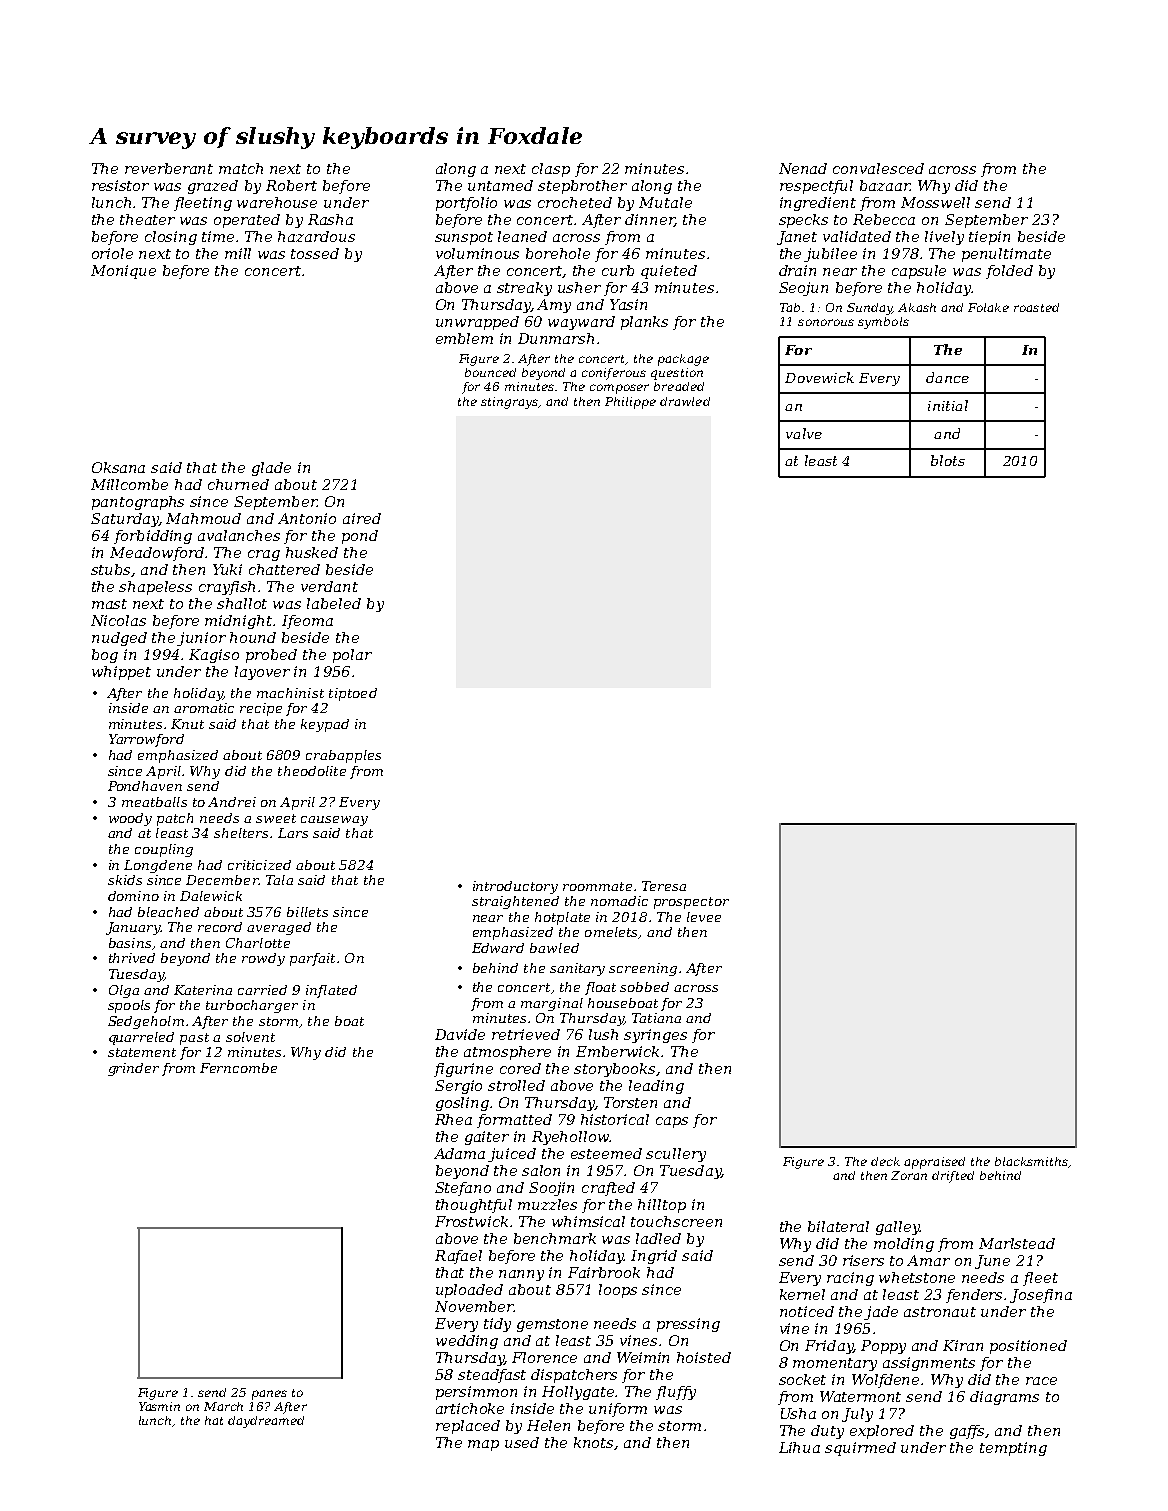  What do you see at coordinates (860, 1449) in the screenshot?
I see `squirmed` at bounding box center [860, 1449].
